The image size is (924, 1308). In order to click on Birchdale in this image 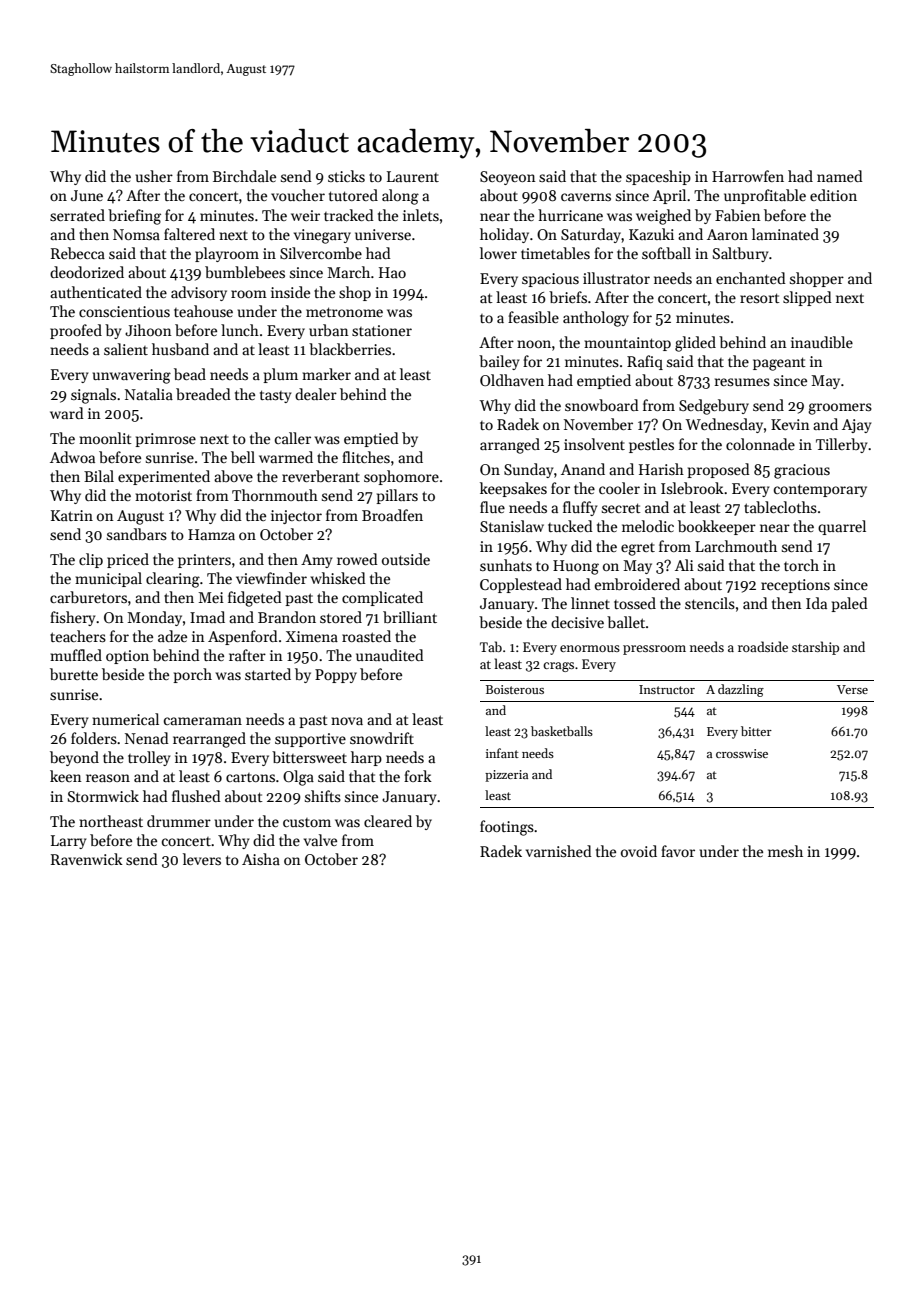, I will do `click(244, 176)`.
